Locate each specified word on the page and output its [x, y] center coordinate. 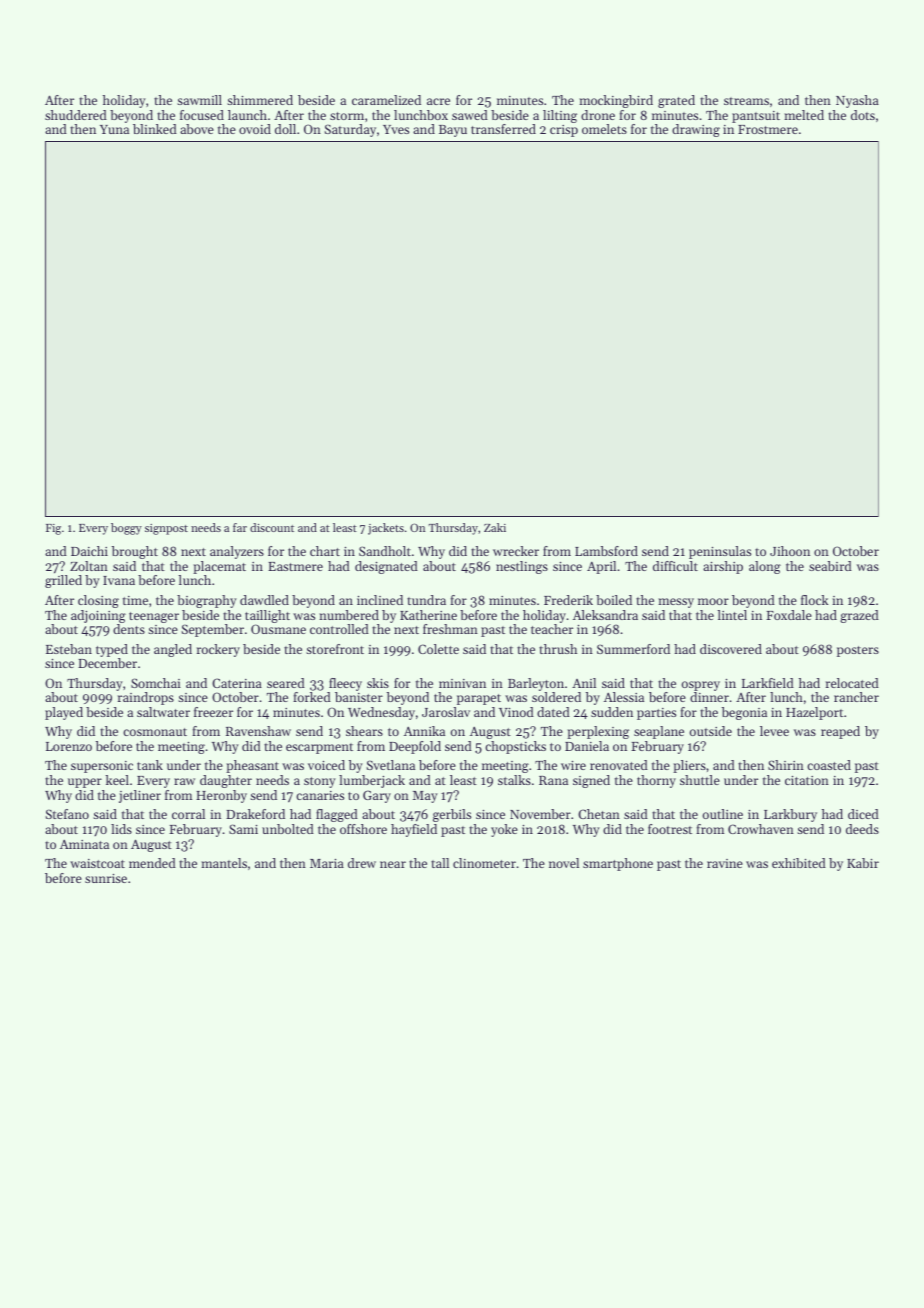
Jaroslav [446, 712]
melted [804, 115]
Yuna [114, 129]
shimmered [260, 100]
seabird [830, 566]
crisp [564, 131]
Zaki [495, 527]
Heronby [221, 796]
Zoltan [89, 566]
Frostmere [768, 129]
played [64, 713]
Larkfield [768, 683]
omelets [604, 129]
